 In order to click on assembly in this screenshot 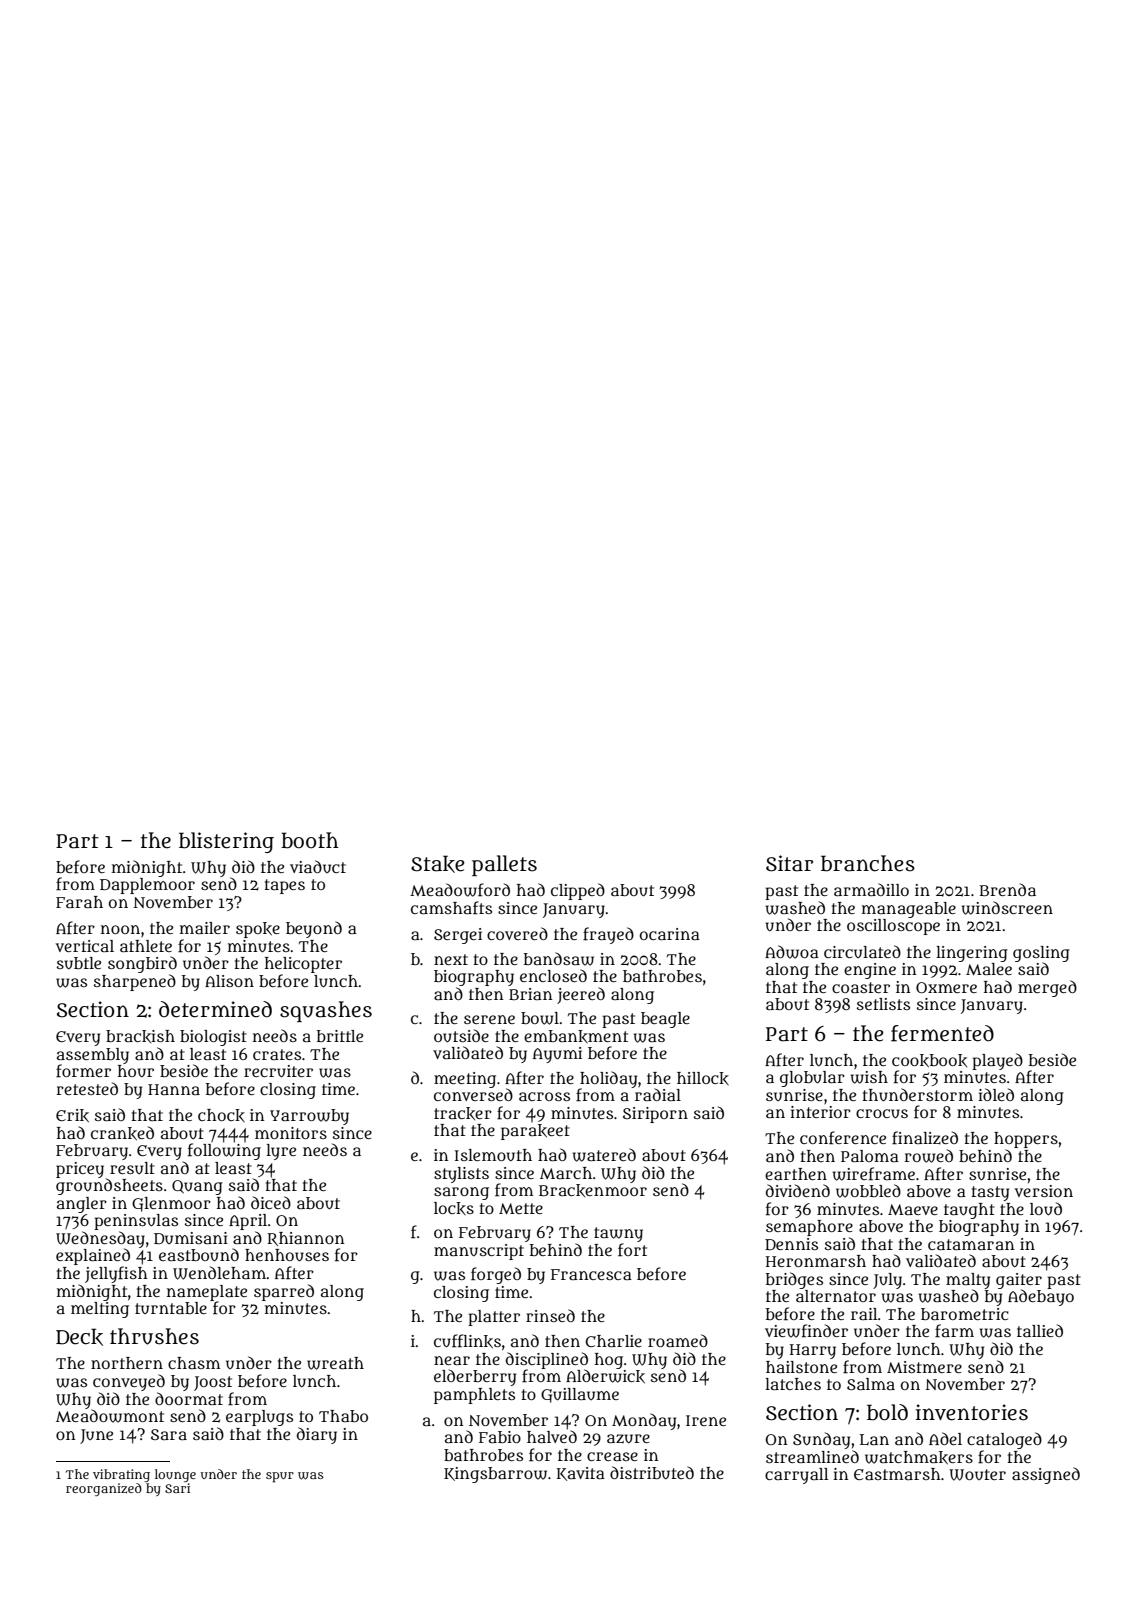, I will do `click(93, 1056)`.
